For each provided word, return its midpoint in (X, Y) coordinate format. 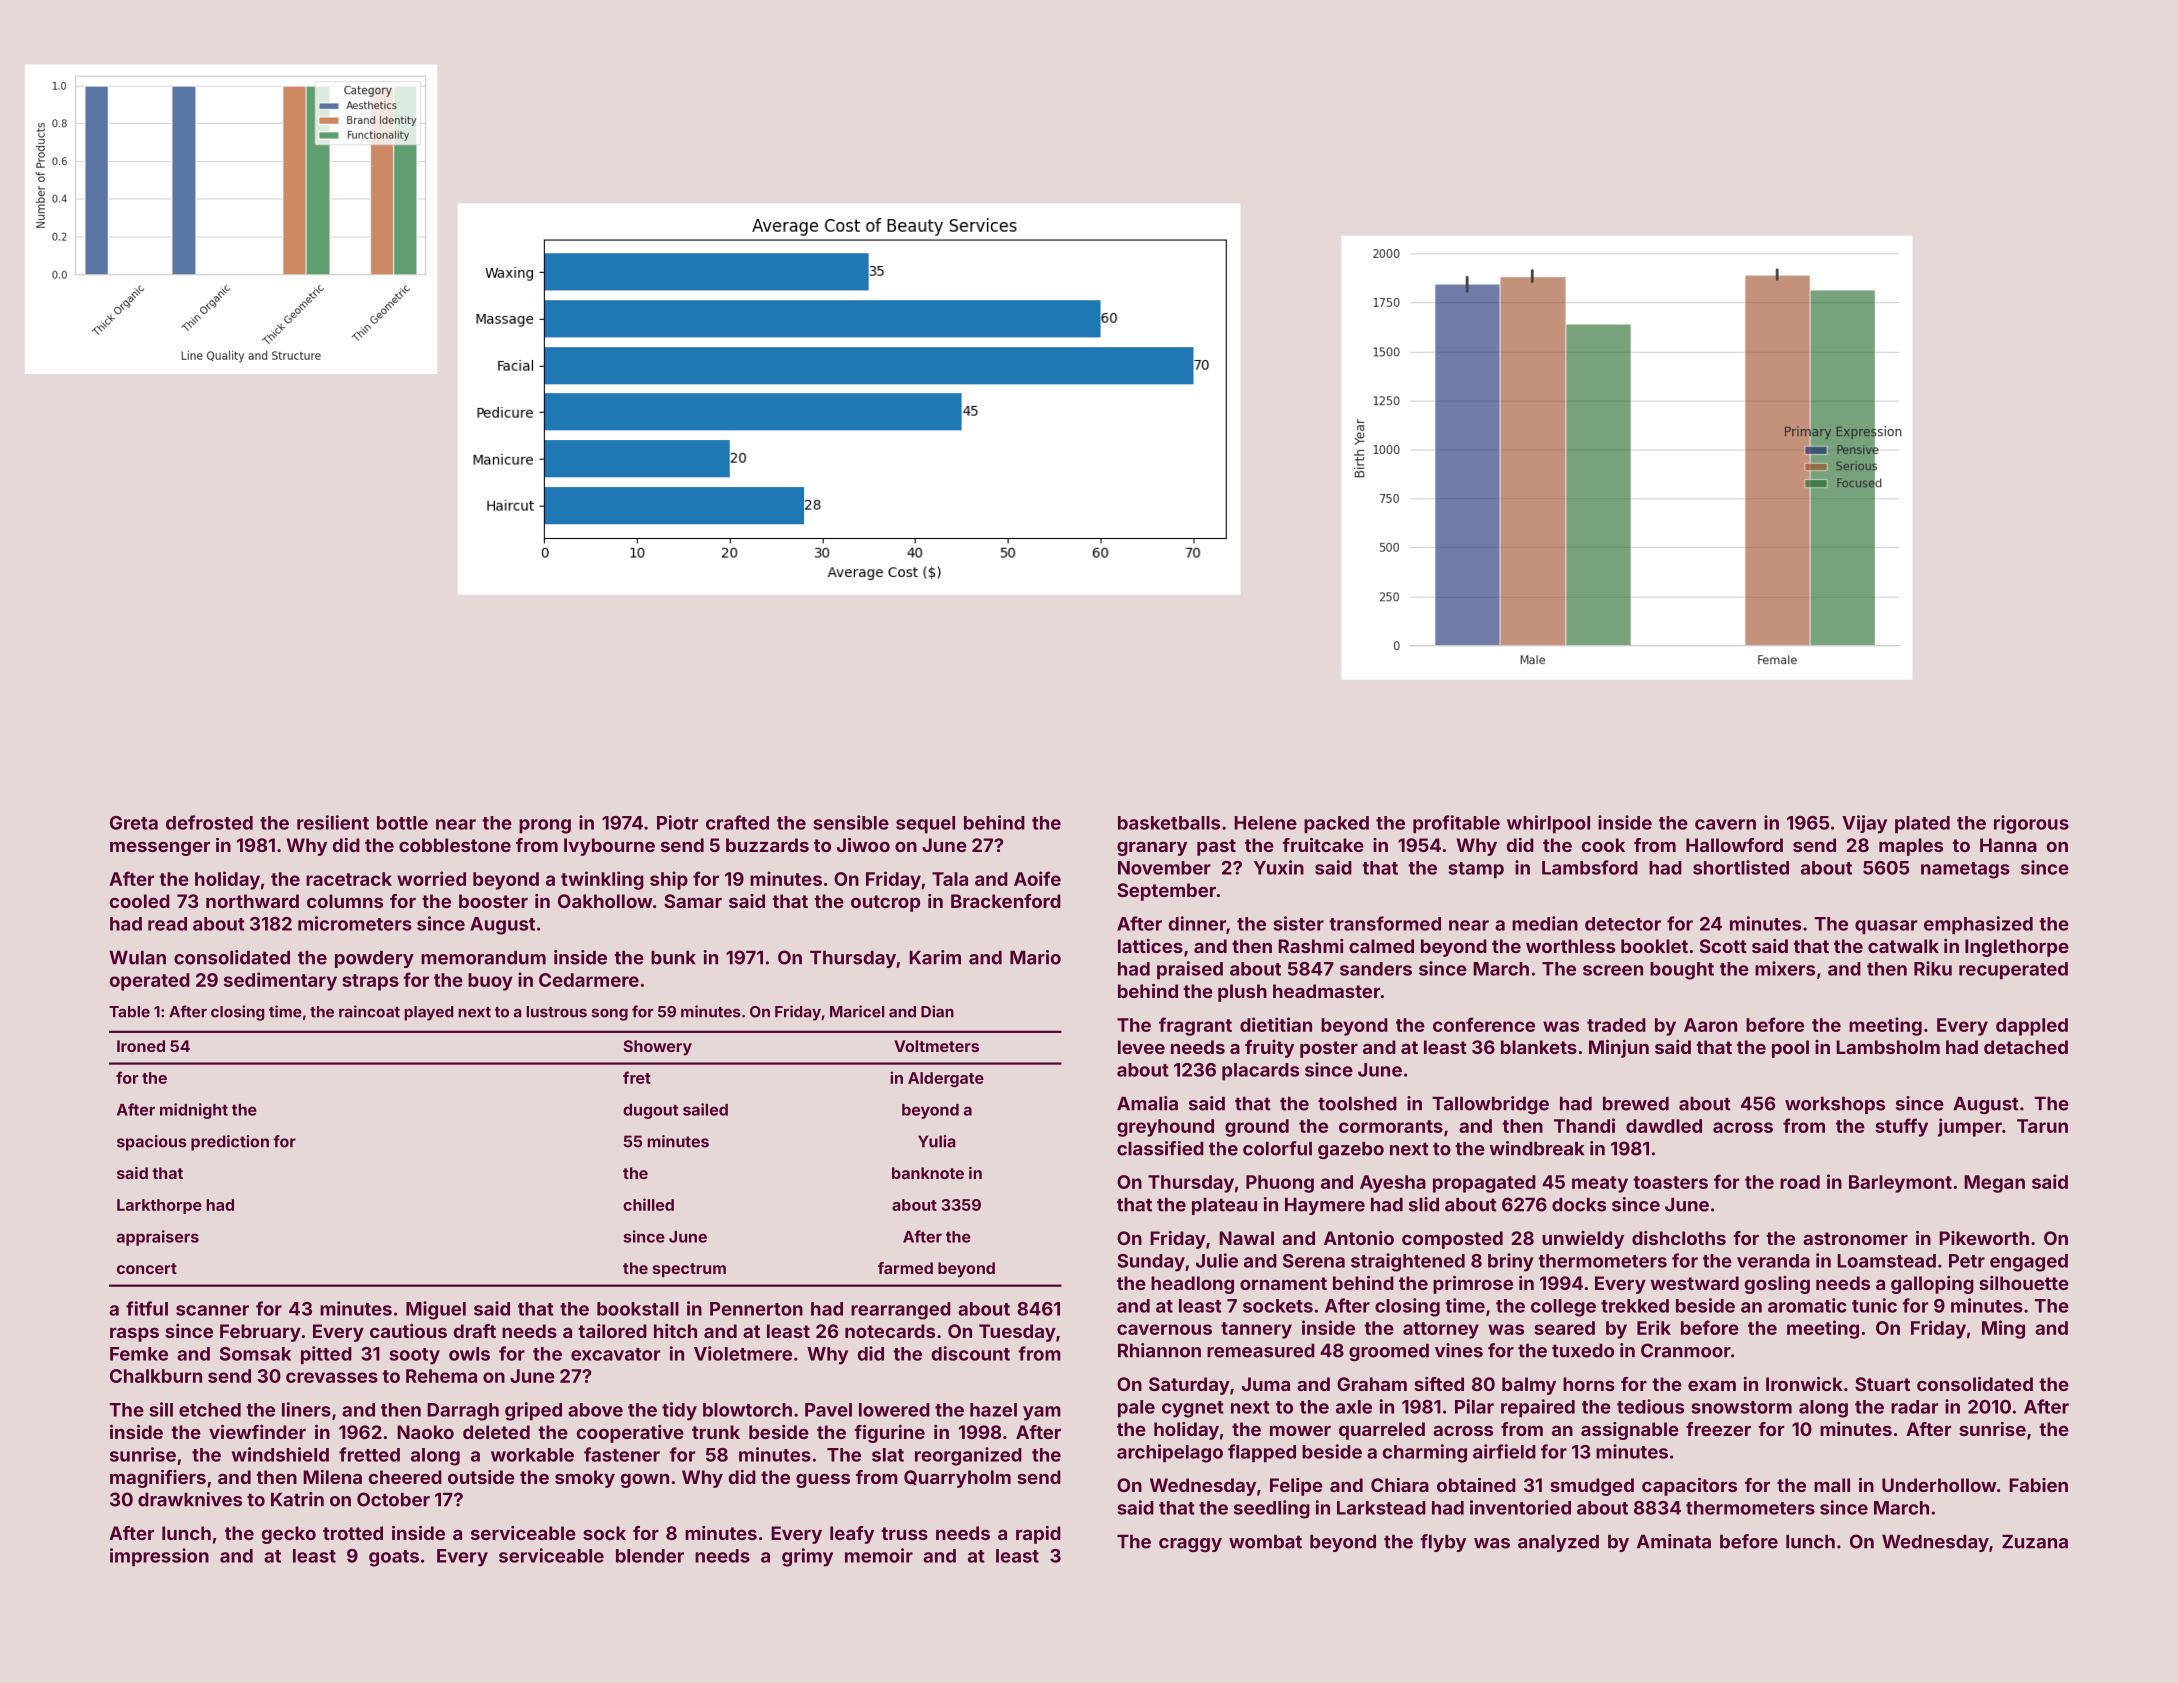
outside (481, 1477)
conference (1484, 1024)
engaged (2029, 1263)
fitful (147, 1308)
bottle (402, 823)
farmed (905, 1268)
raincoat (369, 1011)
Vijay (1864, 824)
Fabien (2038, 1485)
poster (1329, 1049)
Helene (1265, 823)
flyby (1443, 1543)
